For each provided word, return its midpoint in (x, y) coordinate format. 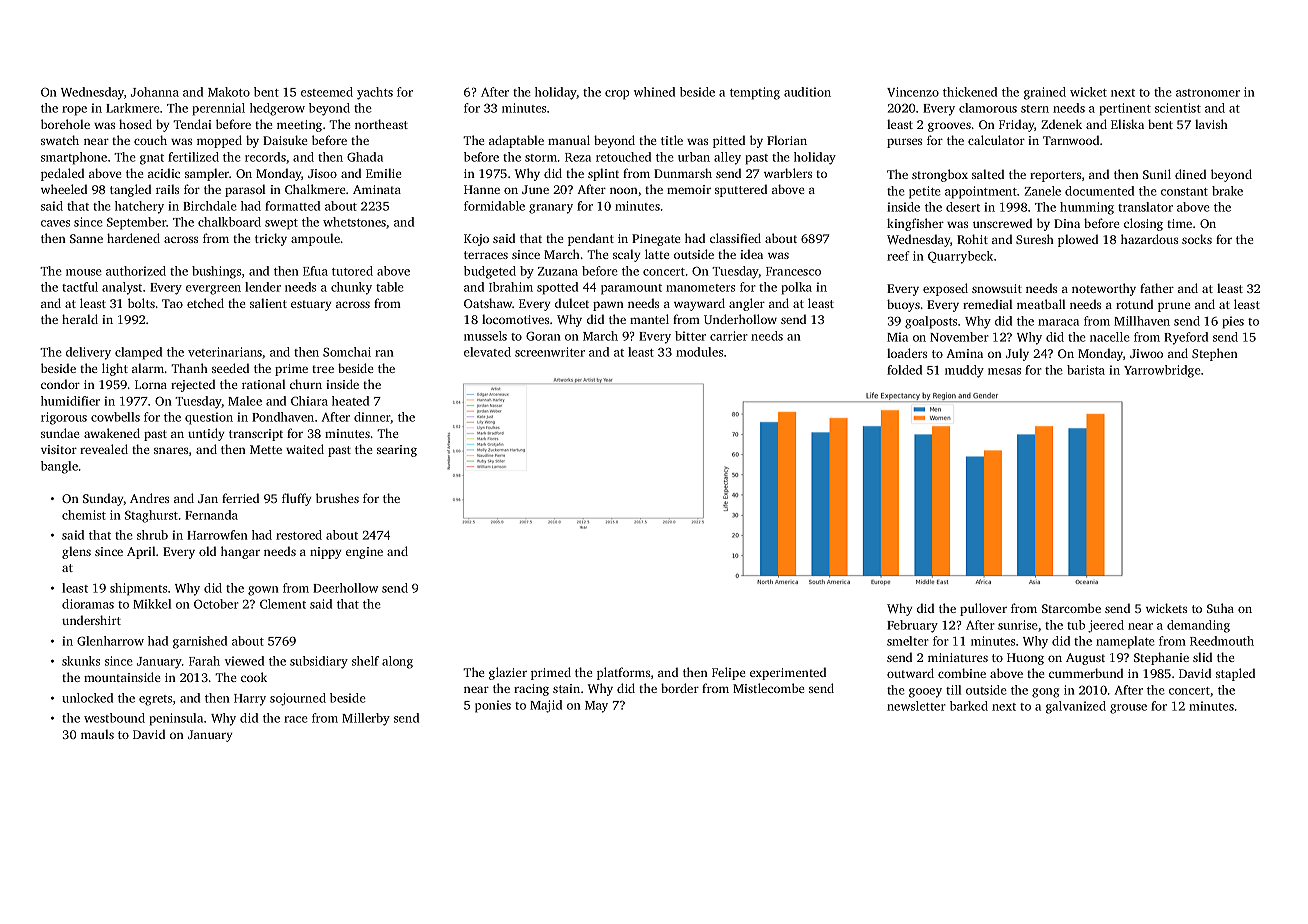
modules (699, 352)
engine (364, 553)
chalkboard (229, 222)
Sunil (1157, 174)
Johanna (155, 92)
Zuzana (558, 271)
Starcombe (1071, 608)
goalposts (931, 322)
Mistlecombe (768, 688)
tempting (755, 93)
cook (254, 677)
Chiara (309, 401)
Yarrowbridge (1162, 371)
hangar (240, 552)
